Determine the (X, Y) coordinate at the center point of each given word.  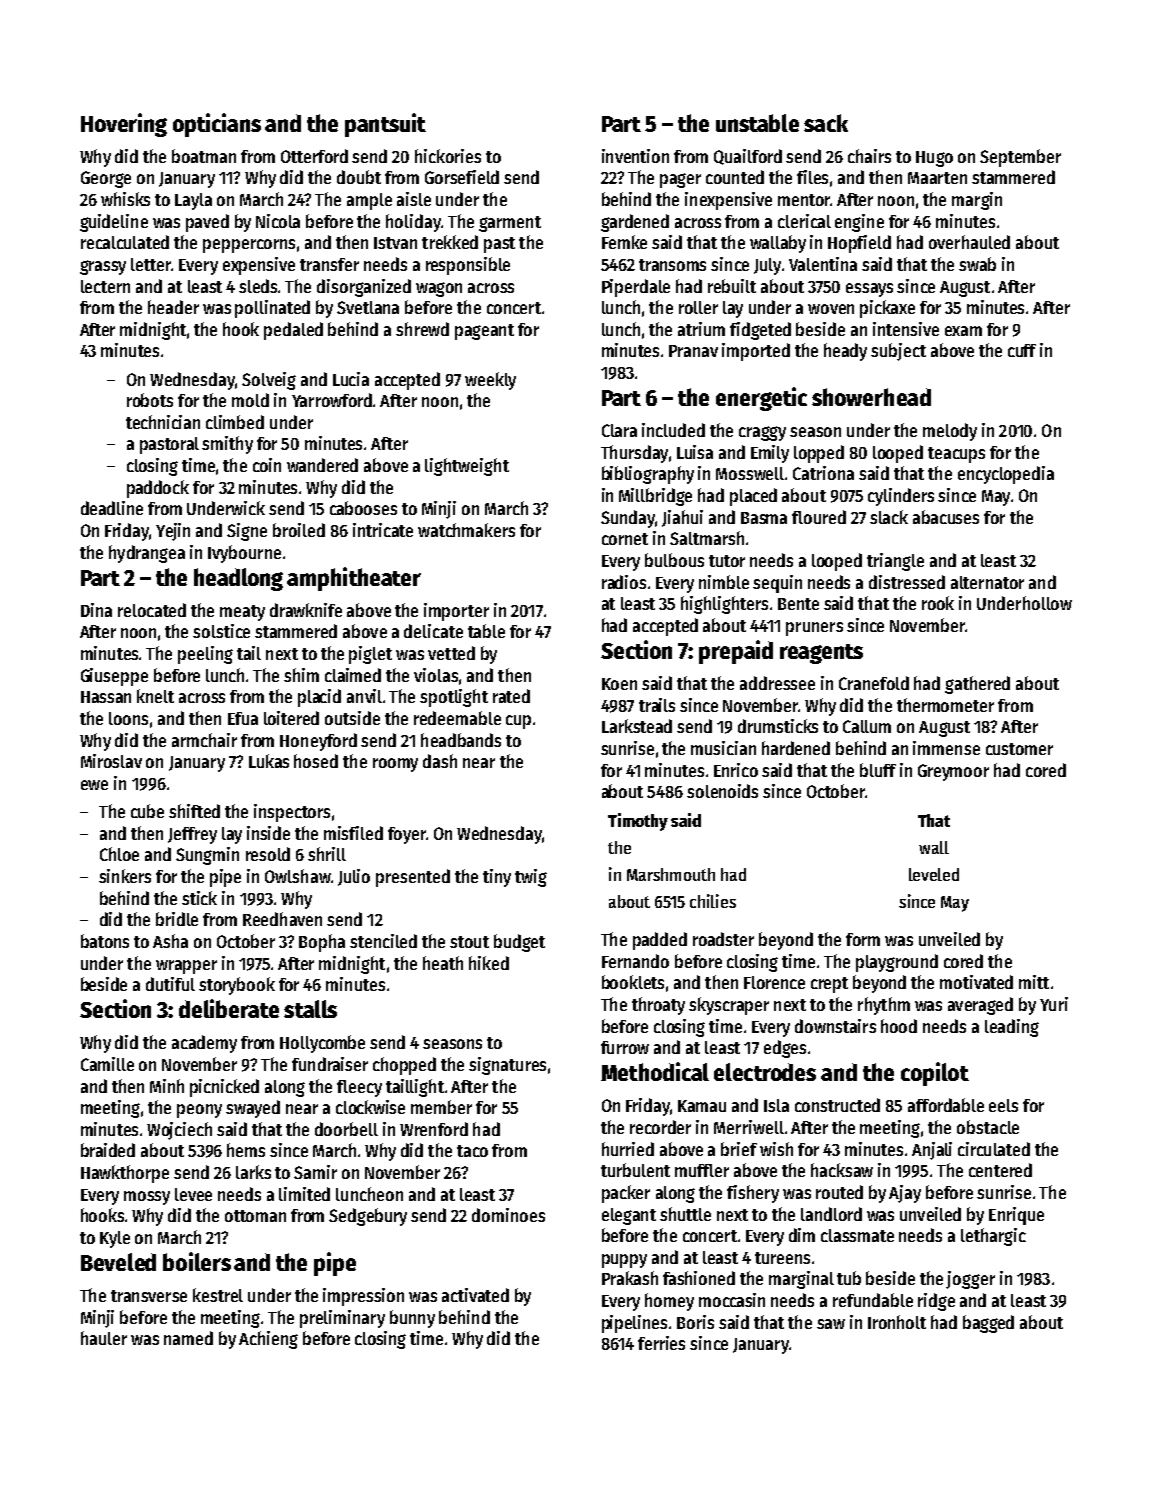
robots (150, 400)
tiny (497, 878)
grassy (103, 267)
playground (897, 963)
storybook (237, 986)
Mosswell (750, 473)
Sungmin (207, 856)
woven (831, 309)
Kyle (115, 1239)
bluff (878, 770)
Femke (624, 242)
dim (802, 1235)
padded (660, 941)
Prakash (630, 1278)
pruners (814, 629)
